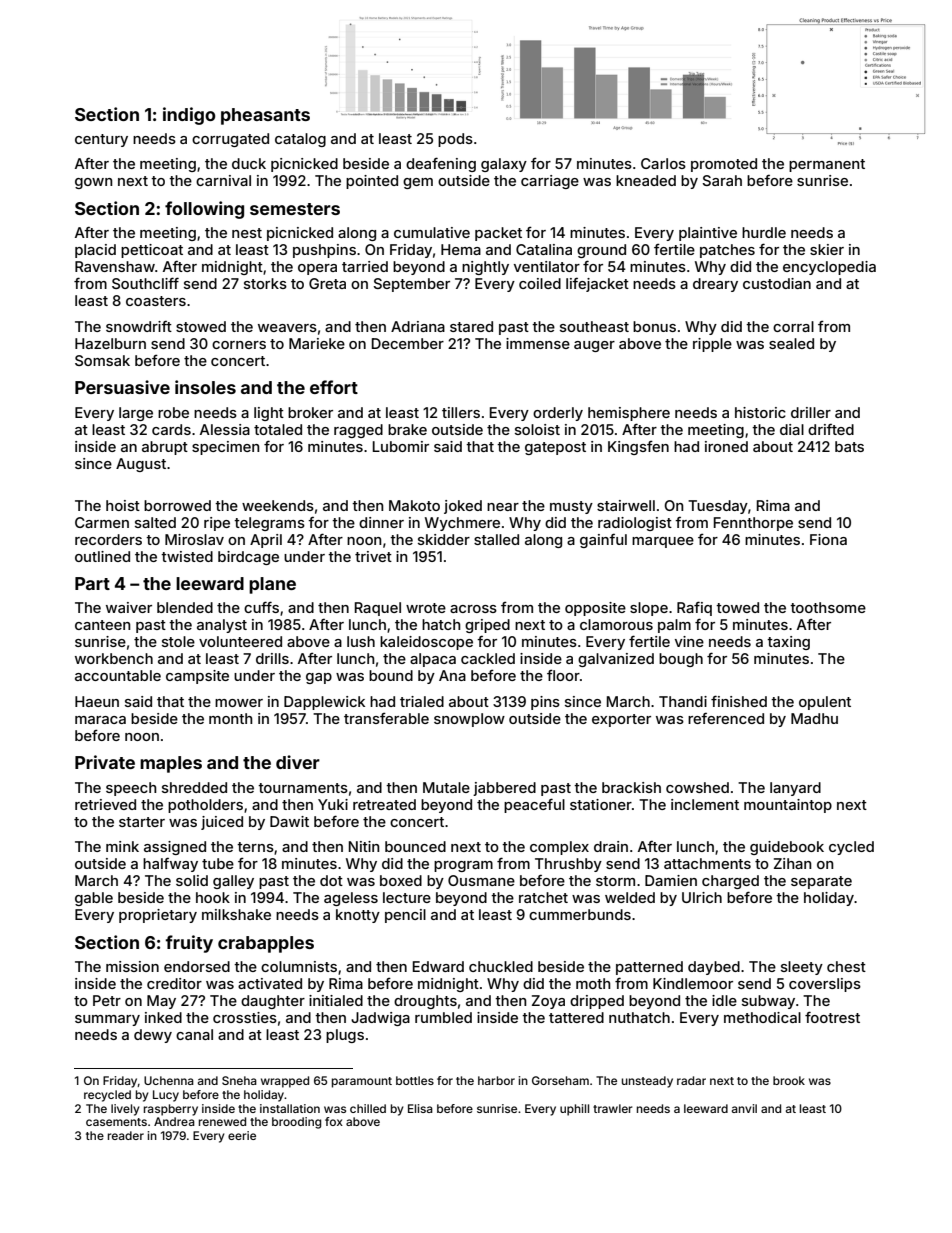 The image size is (952, 1233). Describe the element at coordinates (169, 1080) in the screenshot. I see `Uchenna` at that location.
